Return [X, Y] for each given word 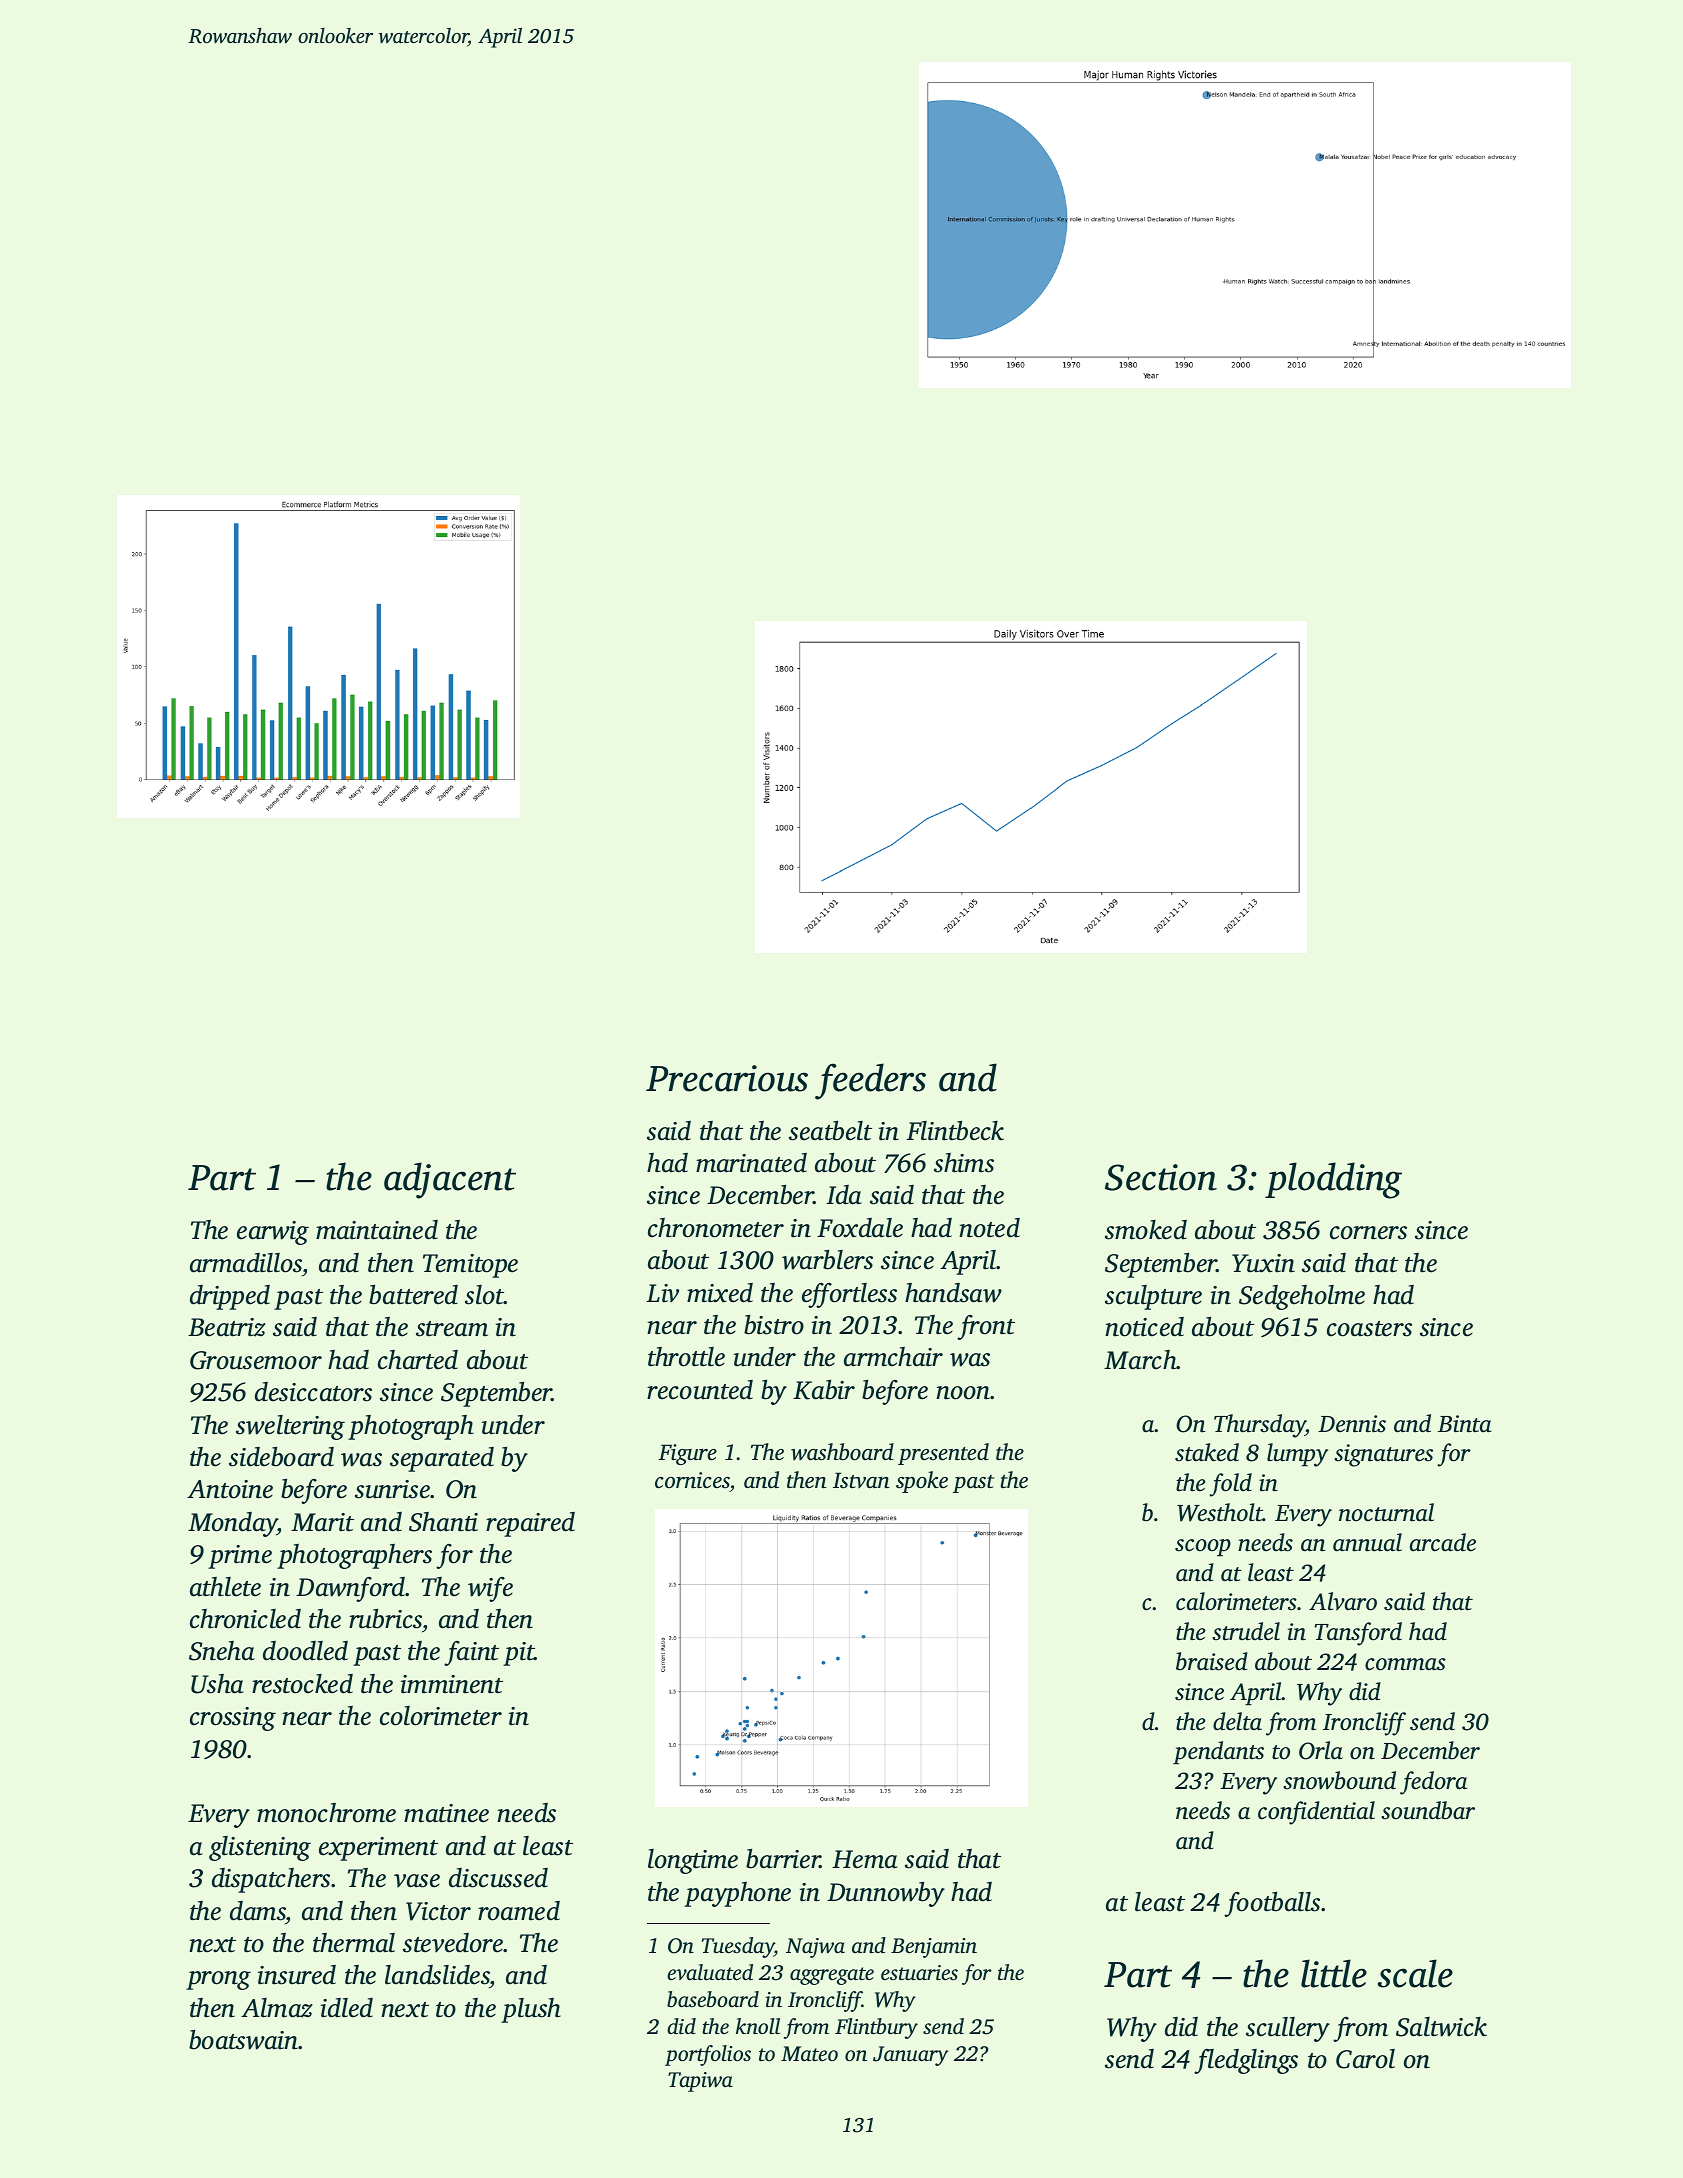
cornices [692, 1482]
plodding [1333, 1180]
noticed [1144, 1327]
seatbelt [830, 1131]
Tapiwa [700, 2082]
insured [297, 1975]
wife [490, 1589]
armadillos [246, 1263]
